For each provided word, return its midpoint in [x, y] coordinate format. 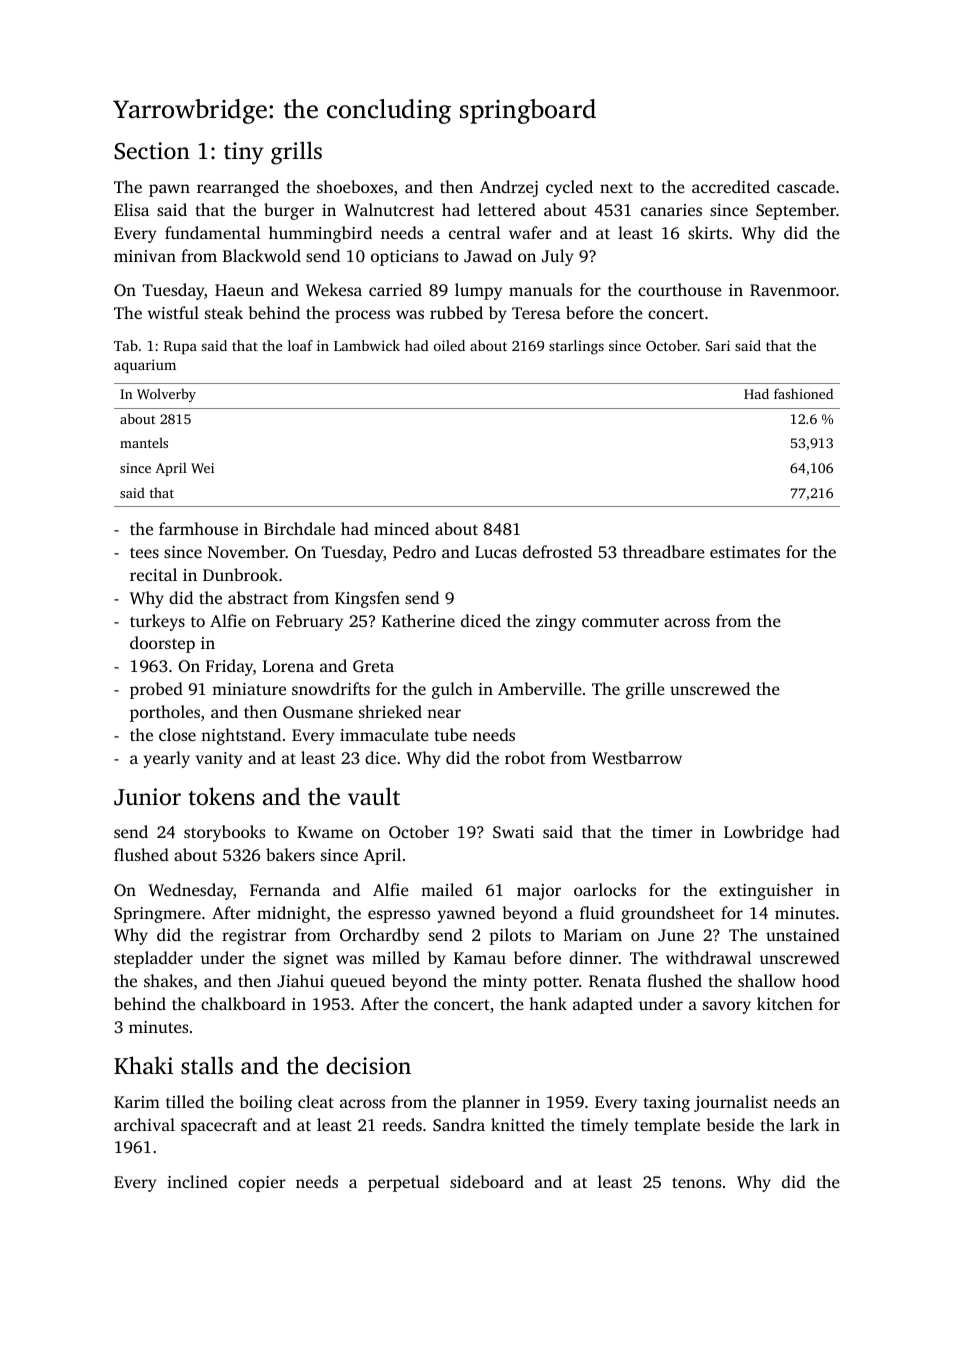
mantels [144, 442]
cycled [569, 188]
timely [604, 1126]
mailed [447, 889]
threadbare [664, 551]
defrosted [557, 551]
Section [152, 151]
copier [262, 1184]
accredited [731, 186]
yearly [167, 759]
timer [672, 832]
